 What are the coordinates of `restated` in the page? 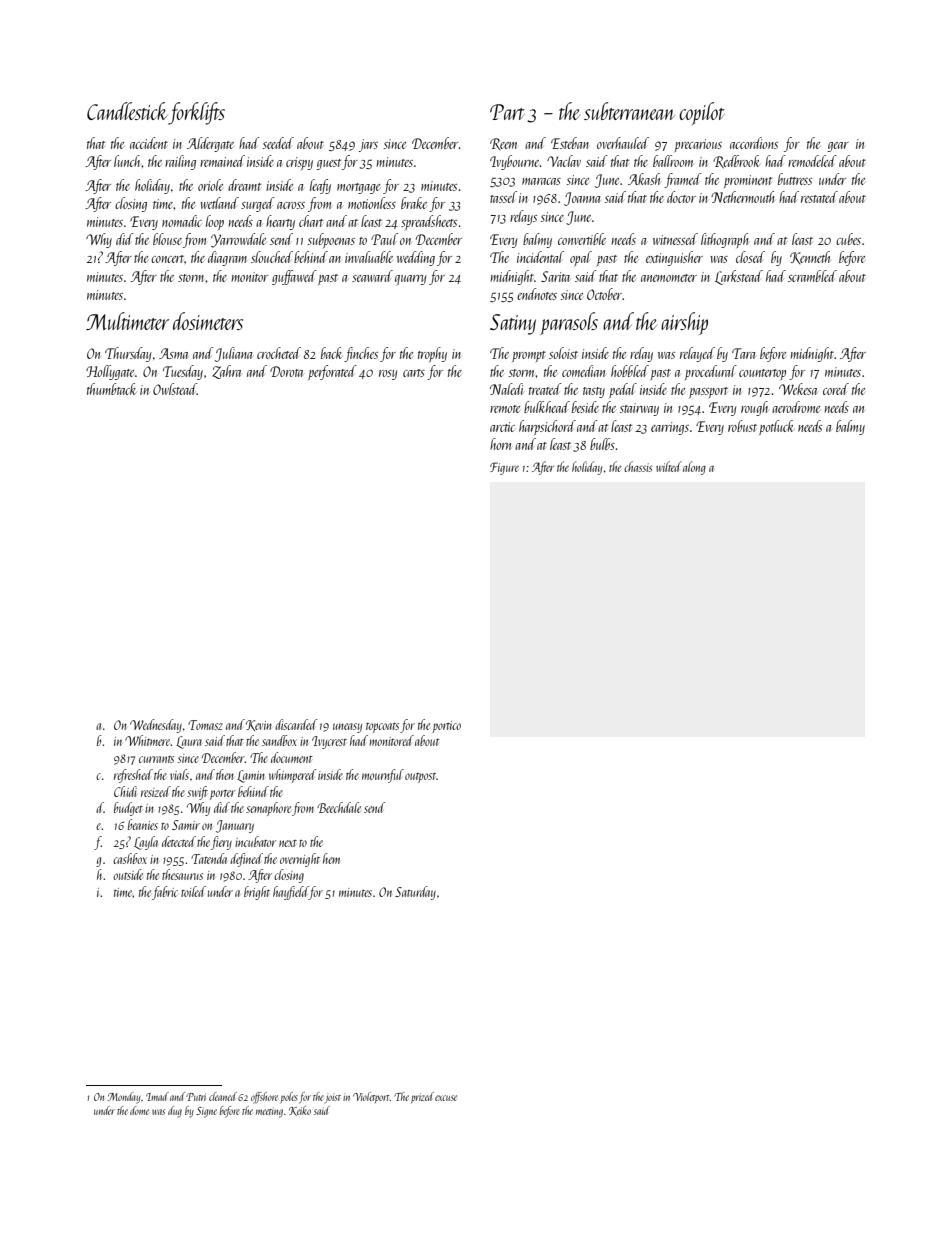 It's located at (819, 197).
